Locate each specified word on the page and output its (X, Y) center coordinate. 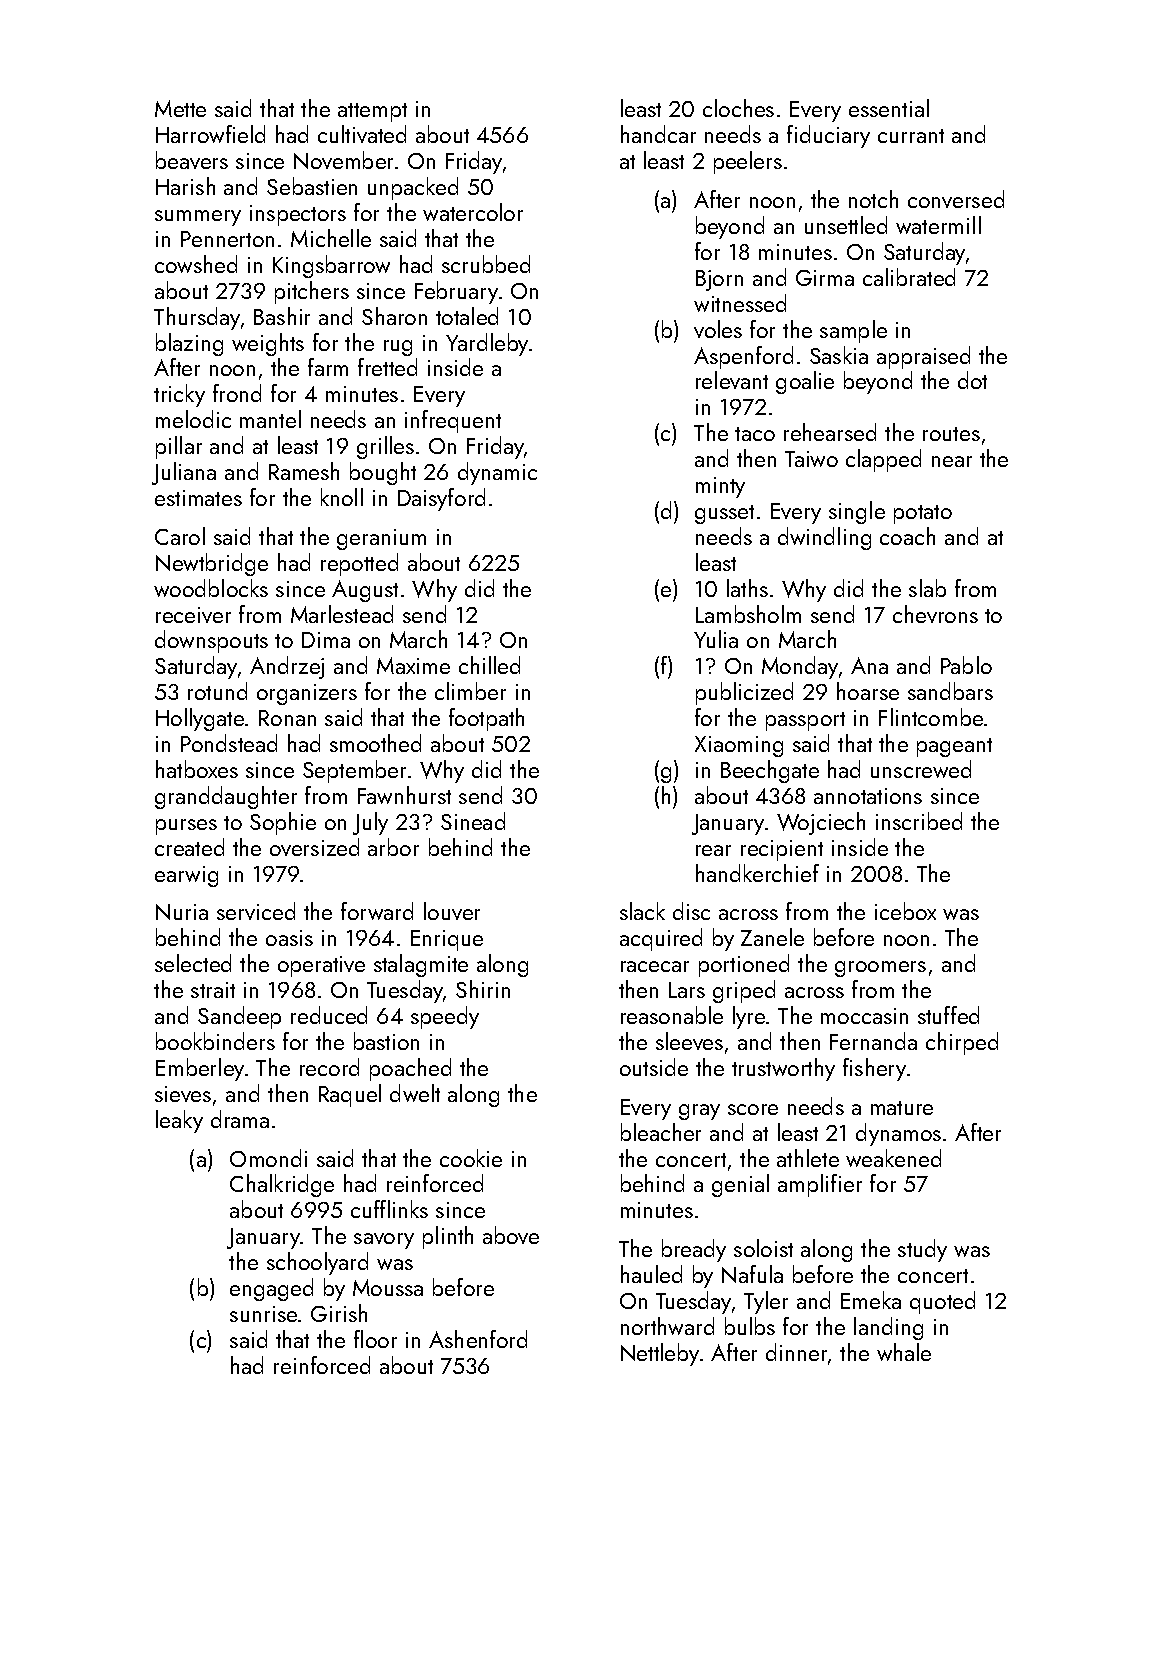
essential (889, 108)
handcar (658, 134)
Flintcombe (931, 717)
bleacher (661, 1132)
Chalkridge (282, 1185)
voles (718, 329)
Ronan (287, 718)
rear (713, 850)
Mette (180, 108)
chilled (489, 665)
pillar (179, 447)
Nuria (182, 912)
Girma (825, 278)
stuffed (948, 1015)
